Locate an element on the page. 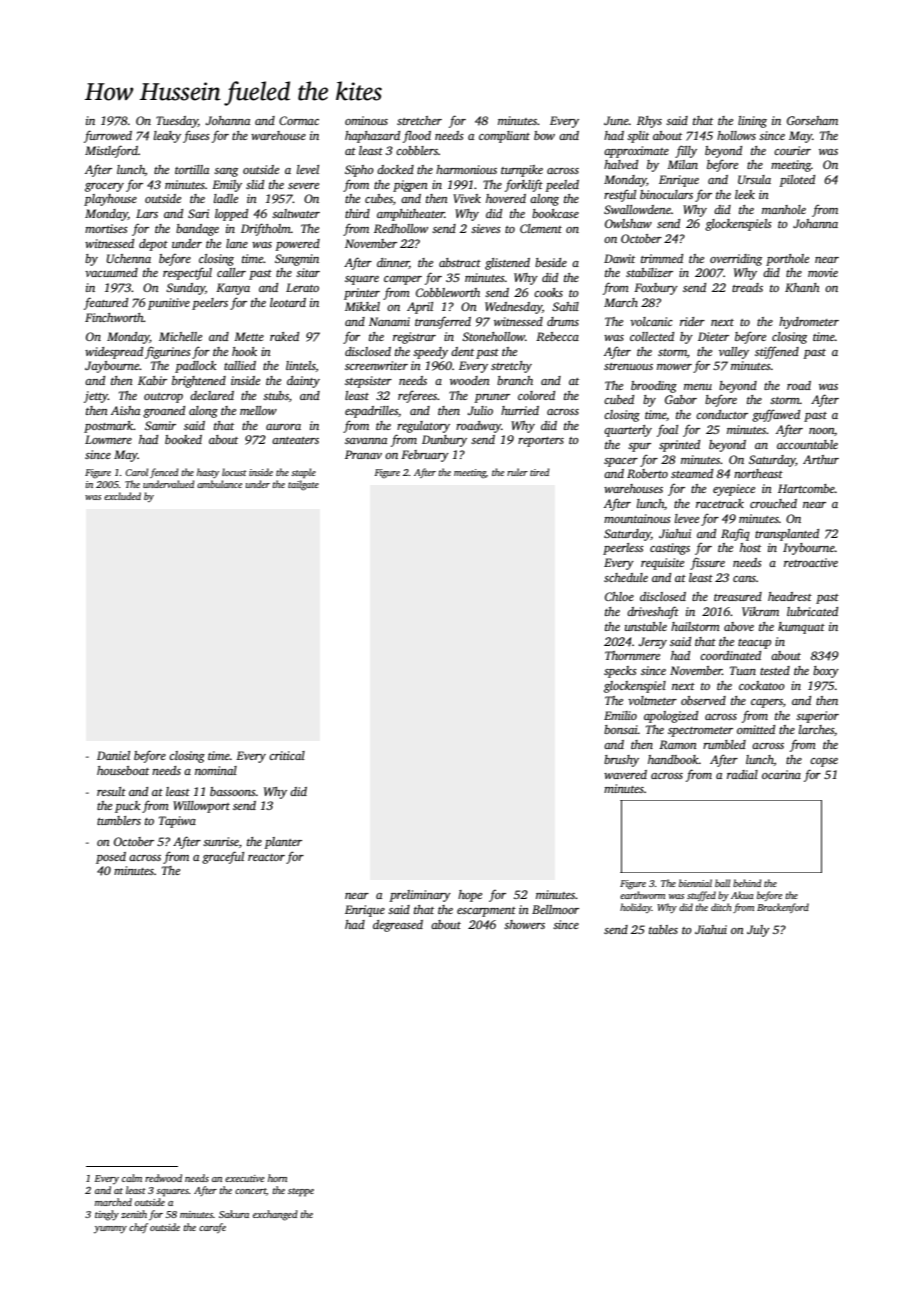 Image resolution: width=924 pixels, height=1308 pixels. specks is located at coordinates (620, 672).
